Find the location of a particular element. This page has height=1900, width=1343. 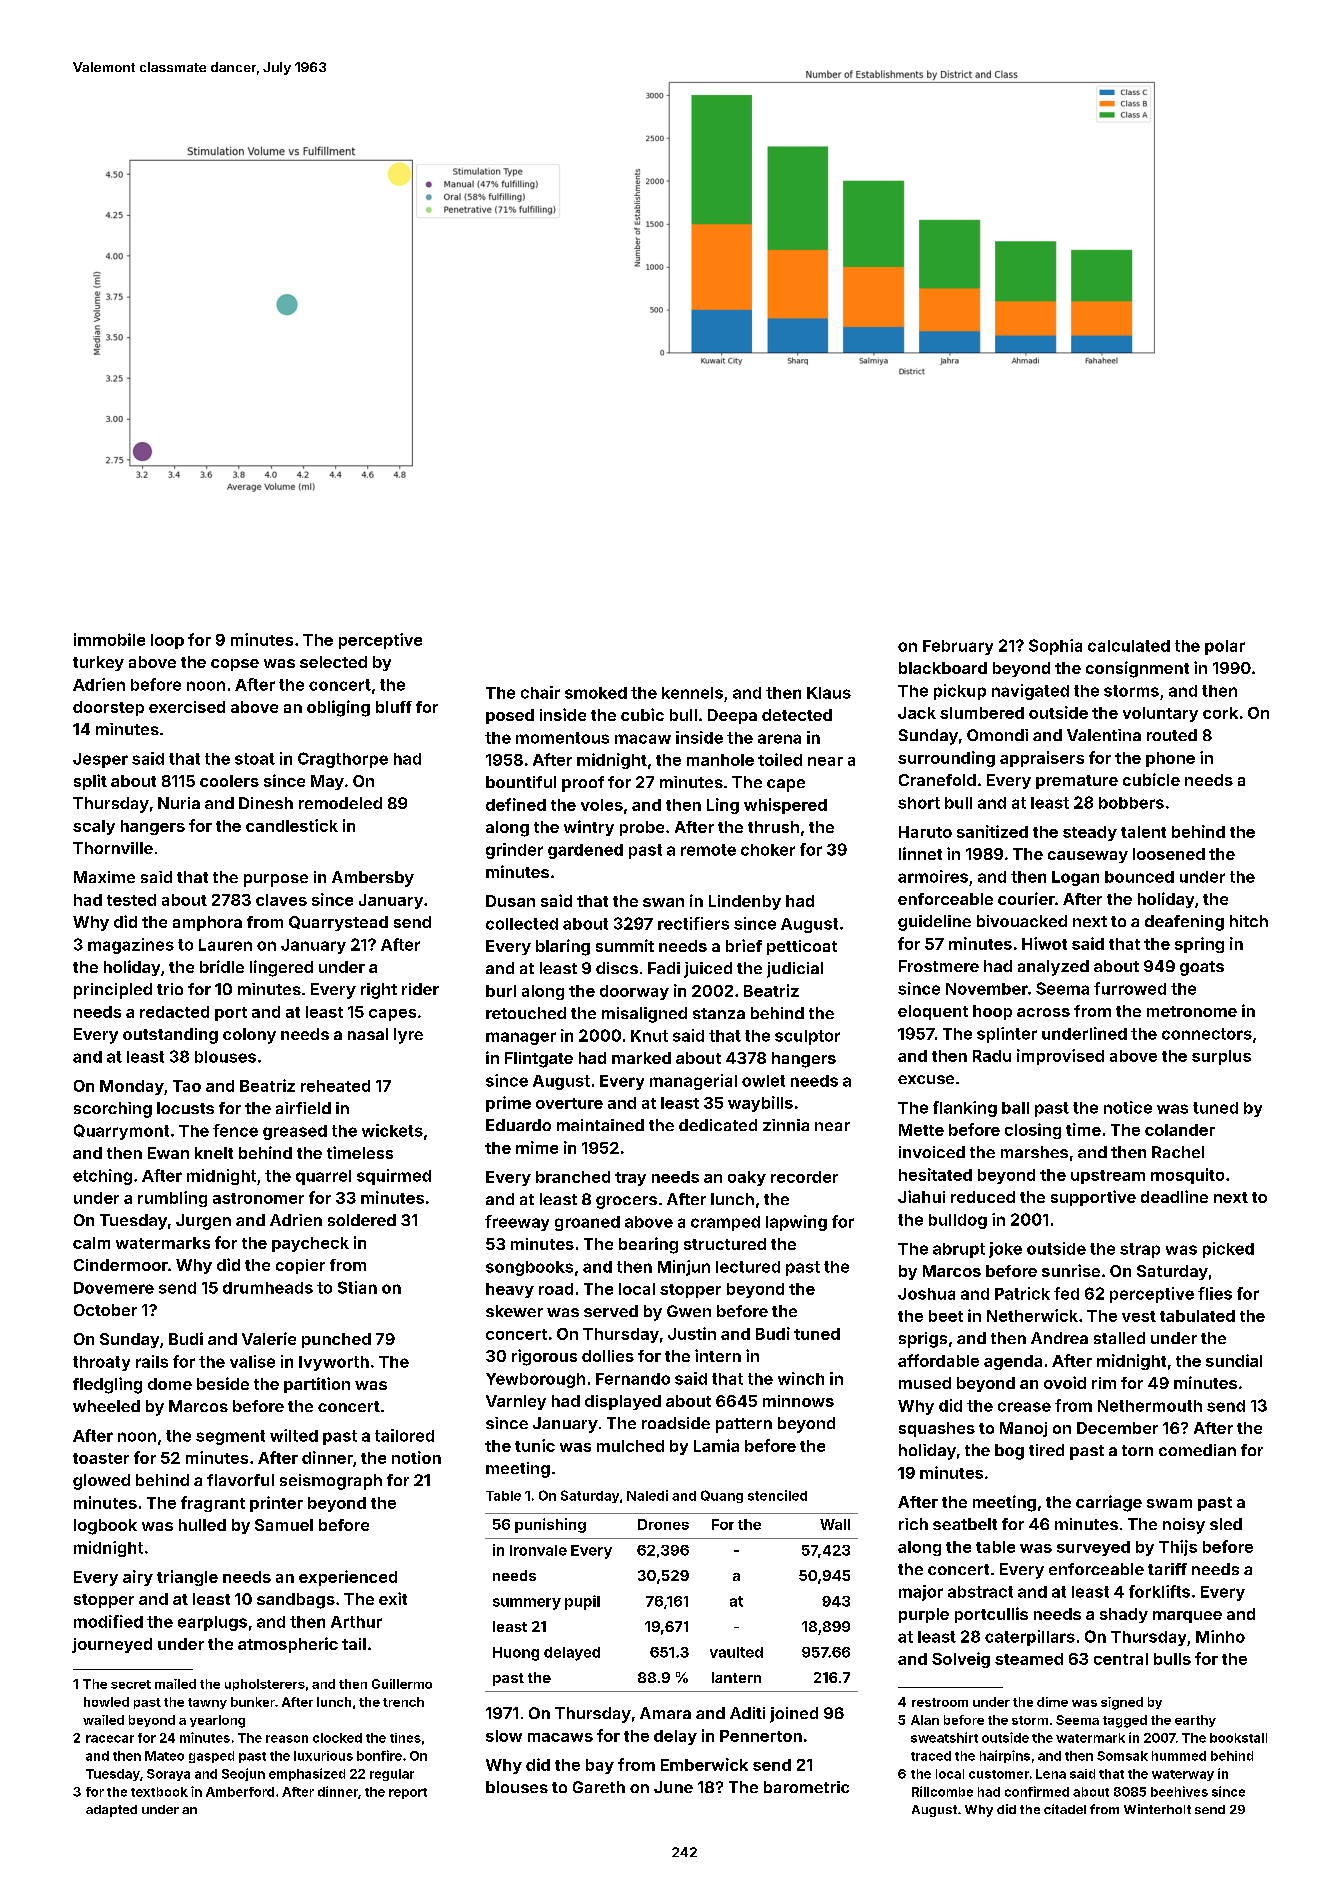

sled is located at coordinates (1226, 1524).
